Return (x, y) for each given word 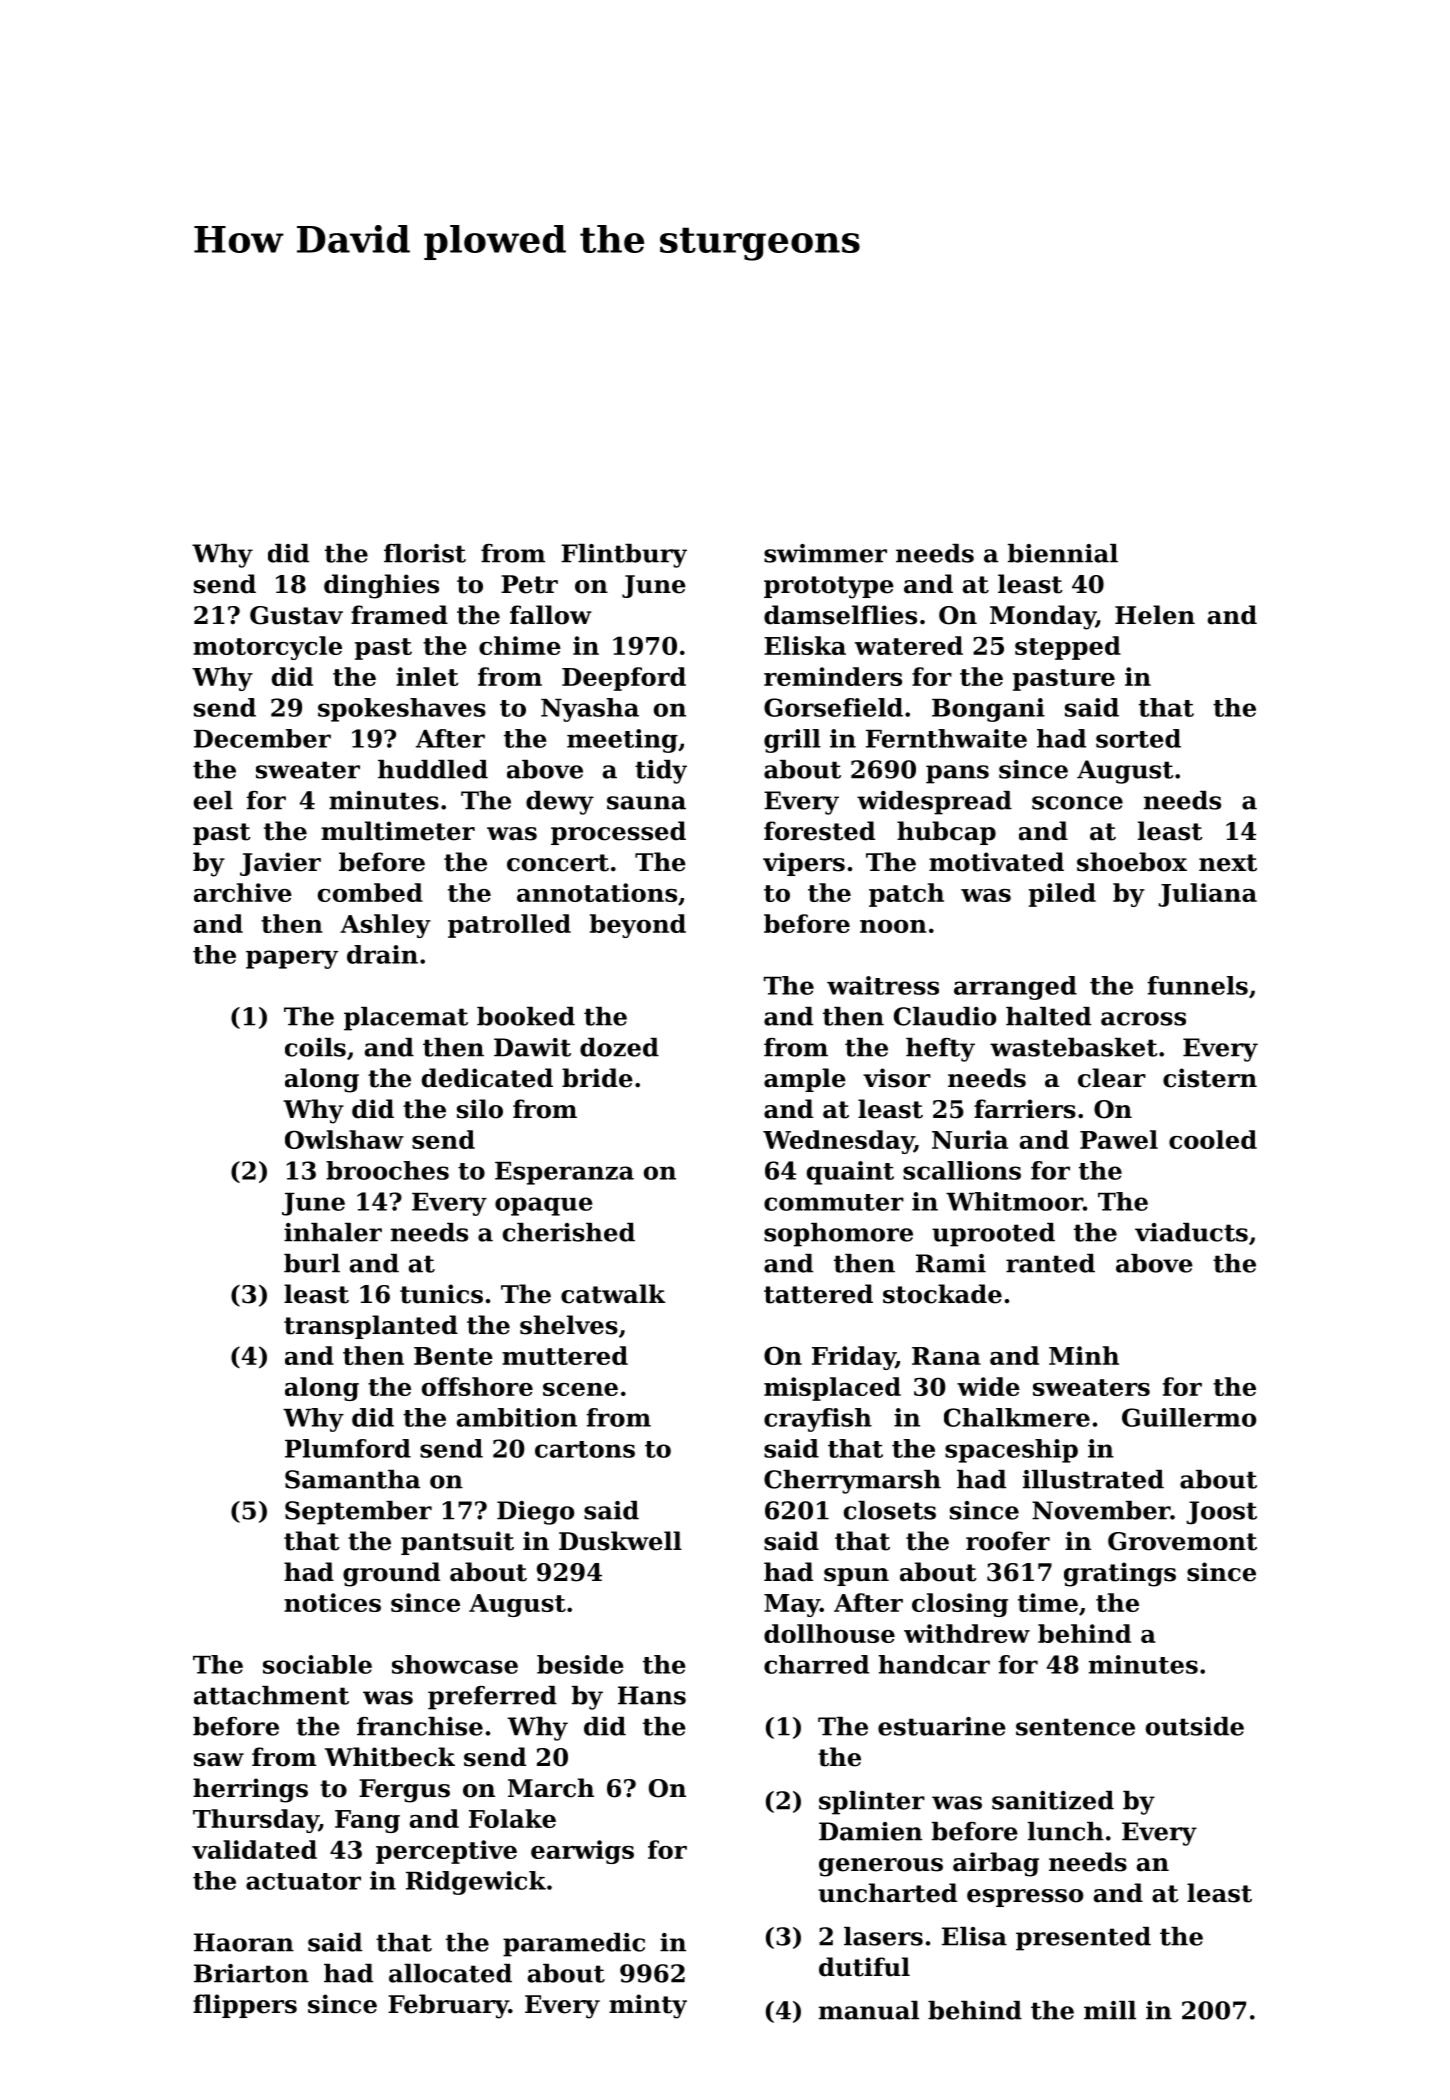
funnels (1197, 985)
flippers (245, 2006)
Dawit (532, 1047)
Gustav (296, 615)
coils (315, 1047)
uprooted (993, 1235)
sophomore (838, 1235)
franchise (420, 1726)
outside (1195, 1726)
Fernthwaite (946, 738)
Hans (652, 1695)
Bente (453, 1356)
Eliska (805, 645)
